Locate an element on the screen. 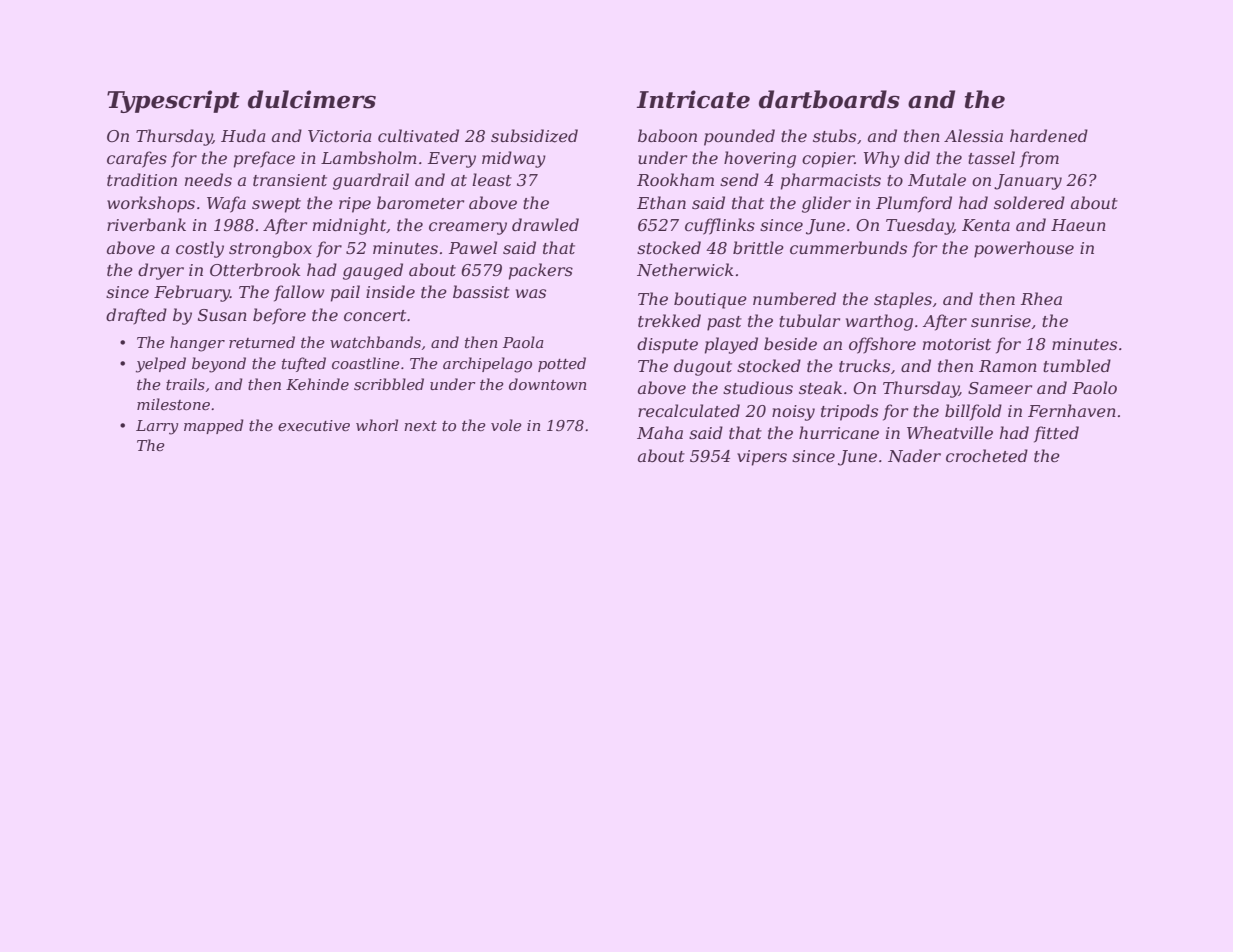 The image size is (1233, 952). packers is located at coordinates (541, 271).
